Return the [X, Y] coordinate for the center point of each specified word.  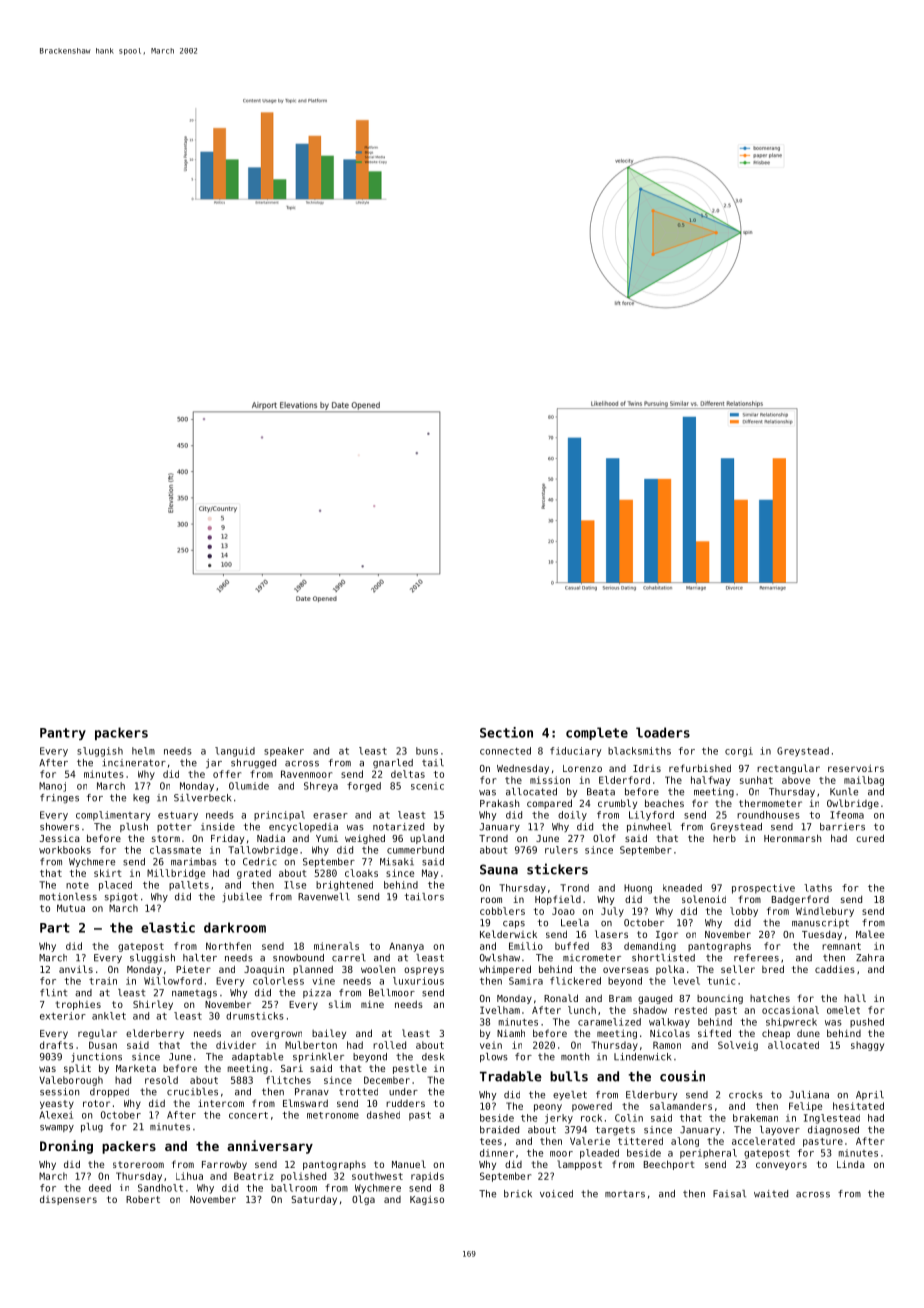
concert [248, 1115]
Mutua [71, 908]
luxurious [418, 981]
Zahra [870, 958]
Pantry [63, 734]
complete [597, 733]
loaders [663, 732]
